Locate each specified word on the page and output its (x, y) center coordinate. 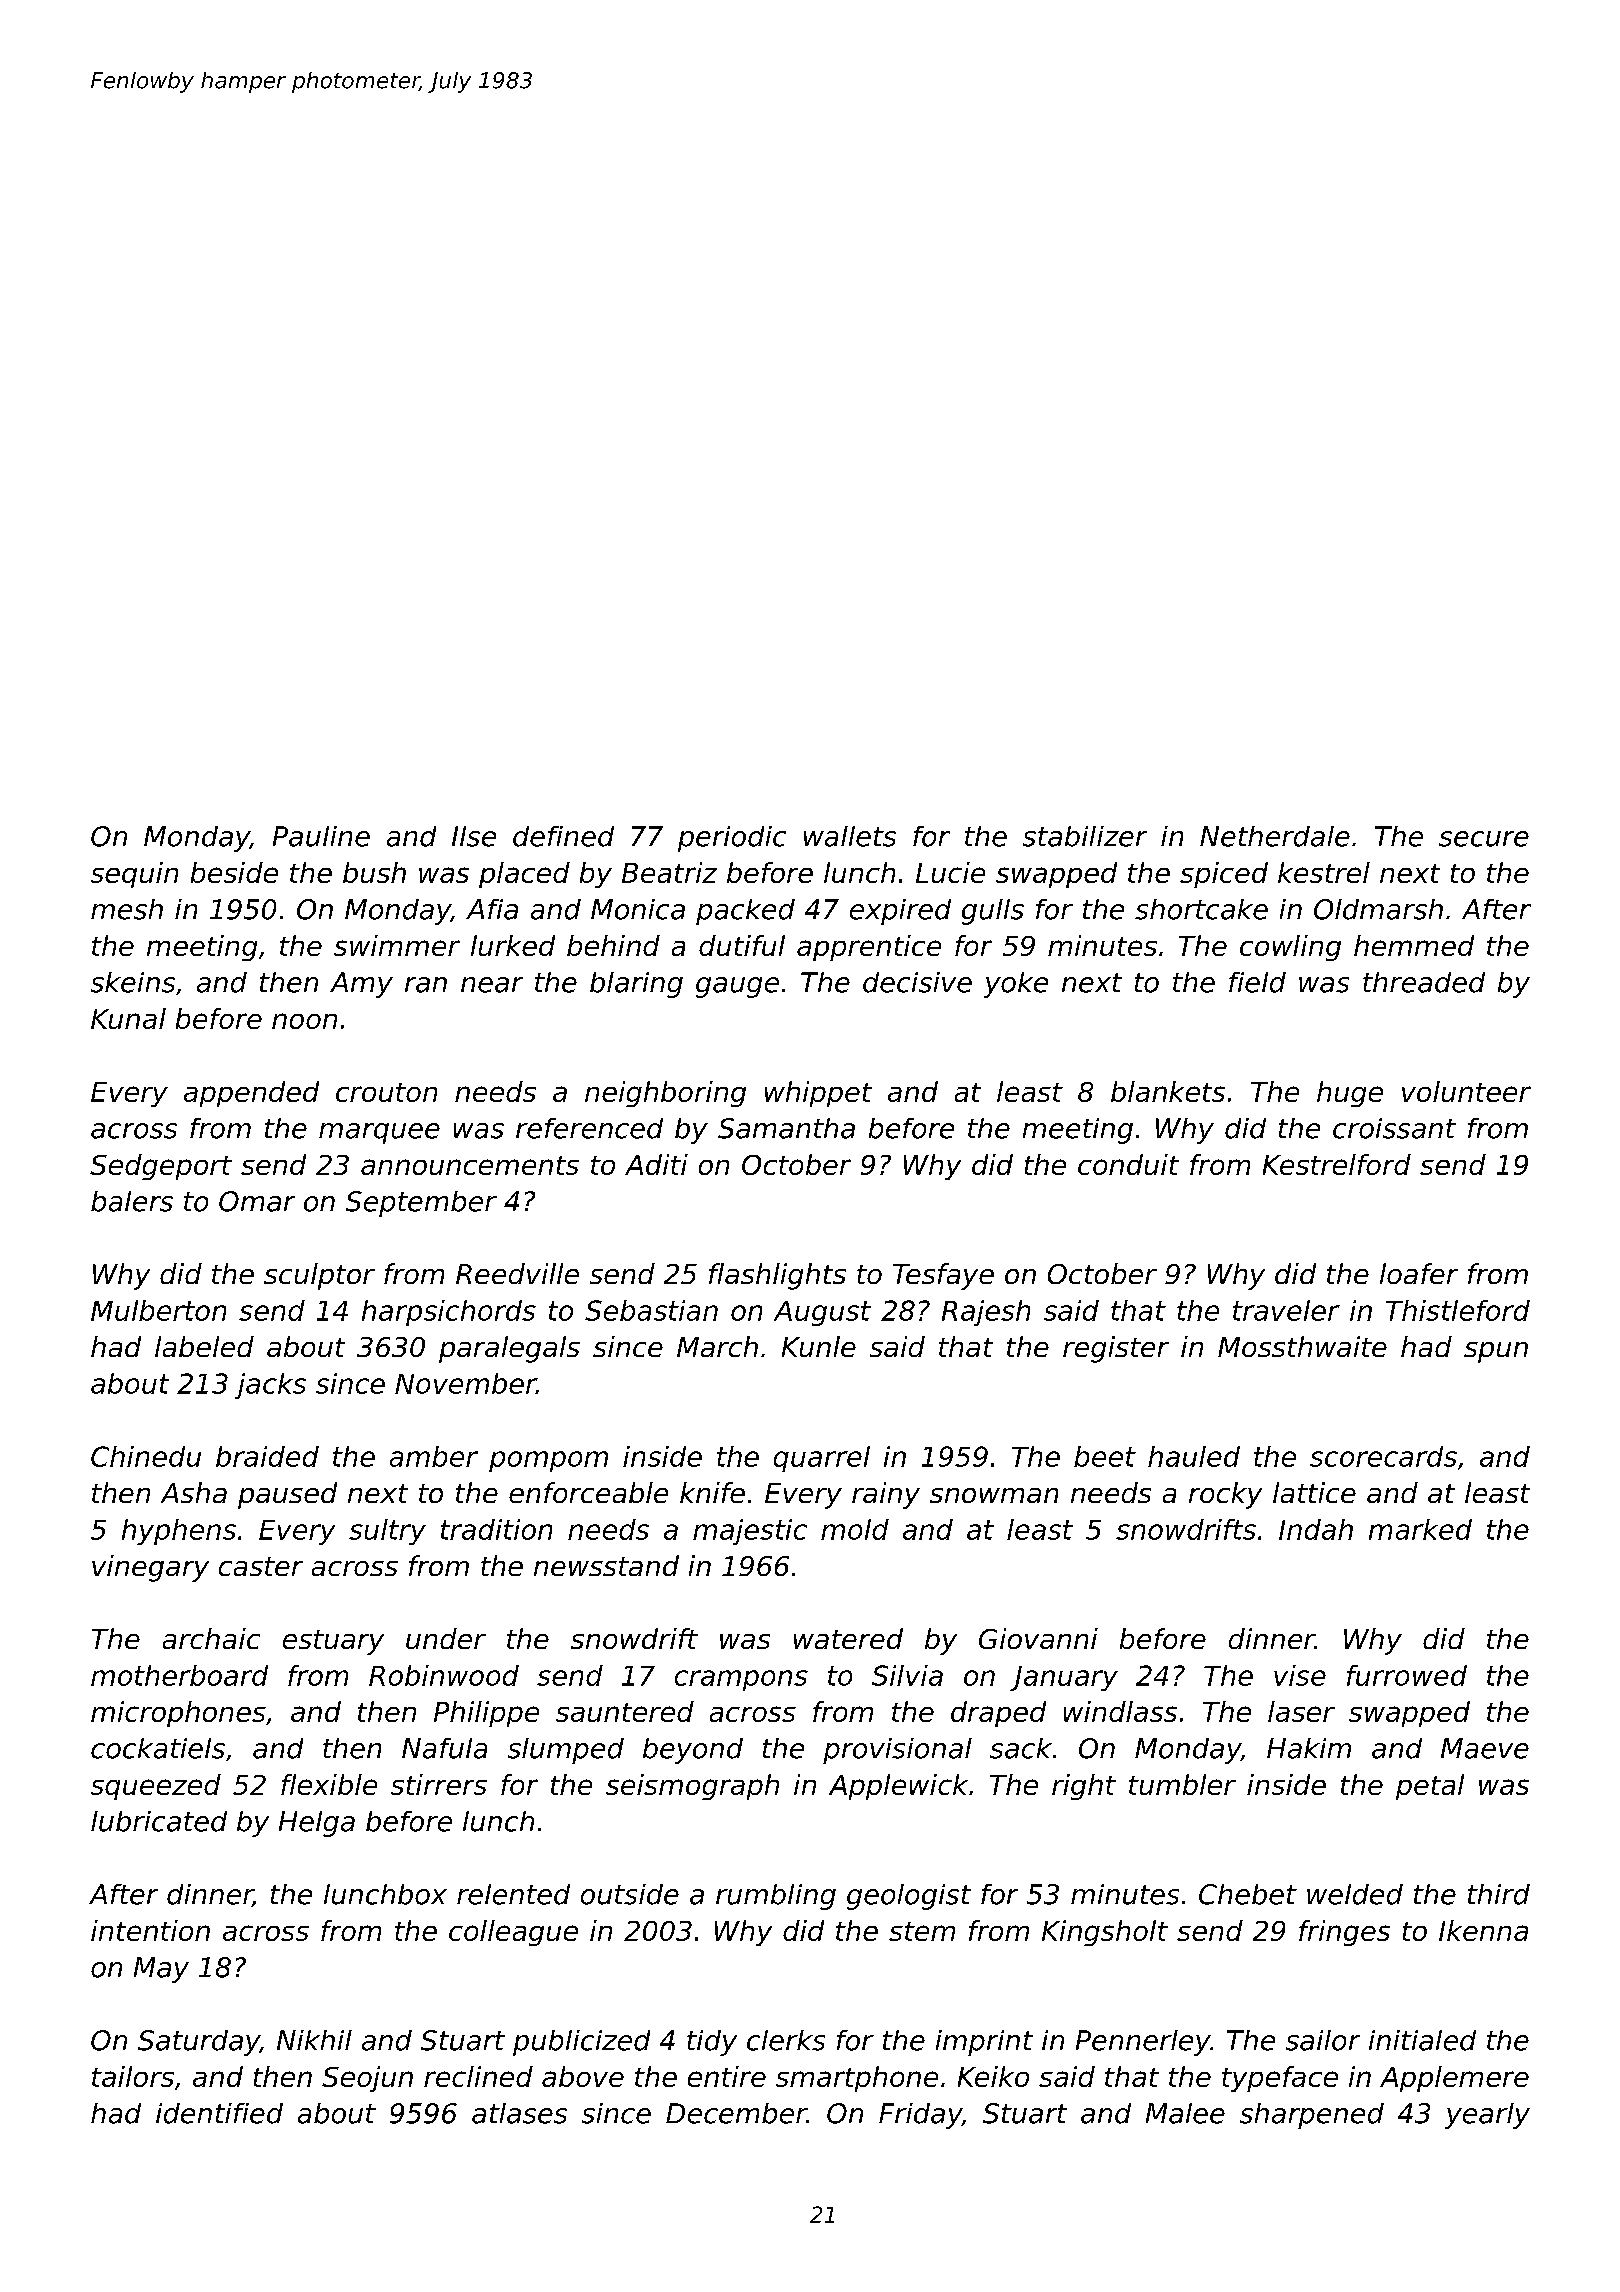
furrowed (1407, 1675)
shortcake (1201, 909)
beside (234, 872)
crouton (386, 1092)
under (446, 1638)
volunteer (1466, 1091)
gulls (993, 912)
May (161, 1970)
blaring (636, 985)
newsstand (606, 1565)
